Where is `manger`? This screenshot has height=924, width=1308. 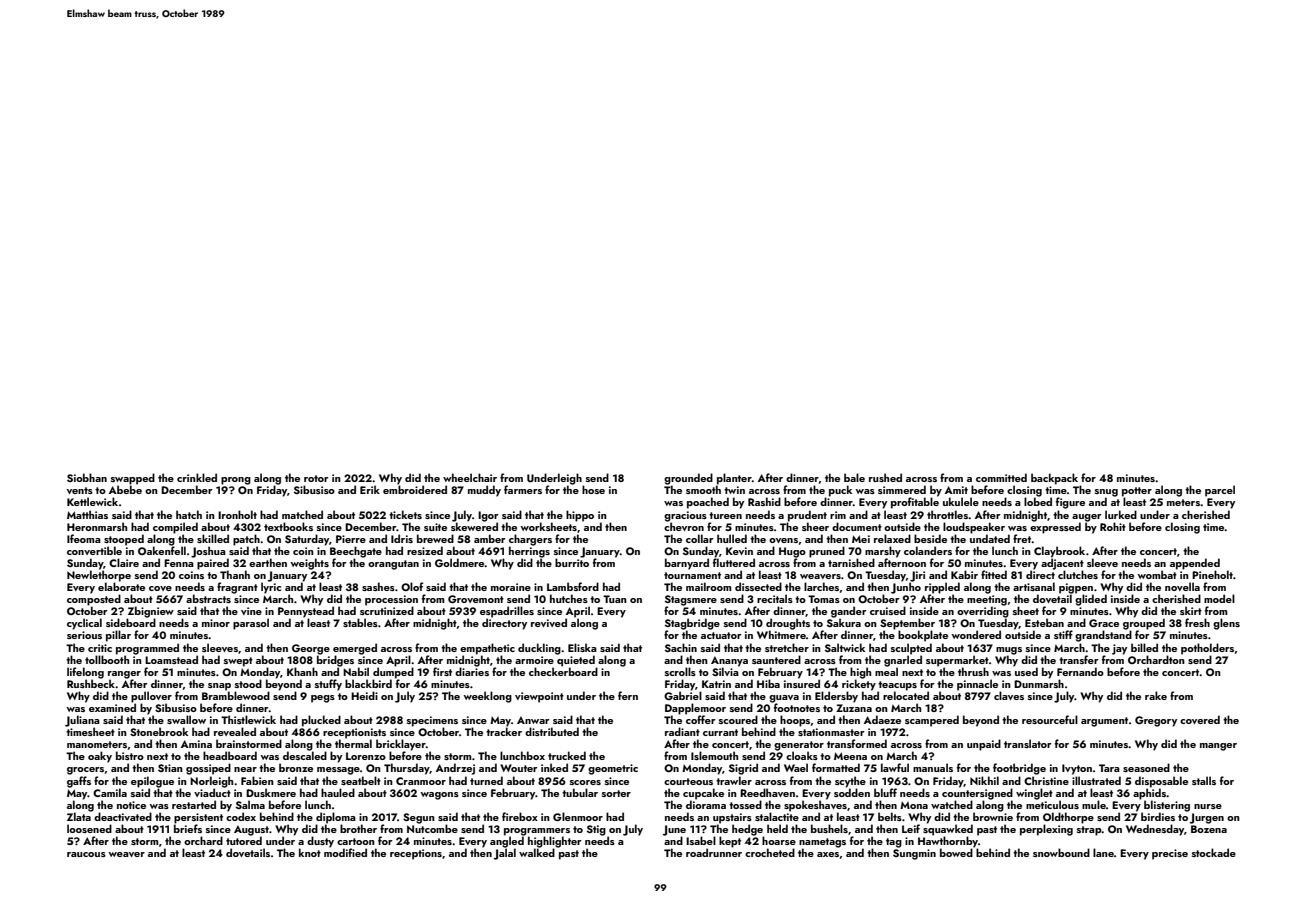
manger is located at coordinates (1218, 747).
